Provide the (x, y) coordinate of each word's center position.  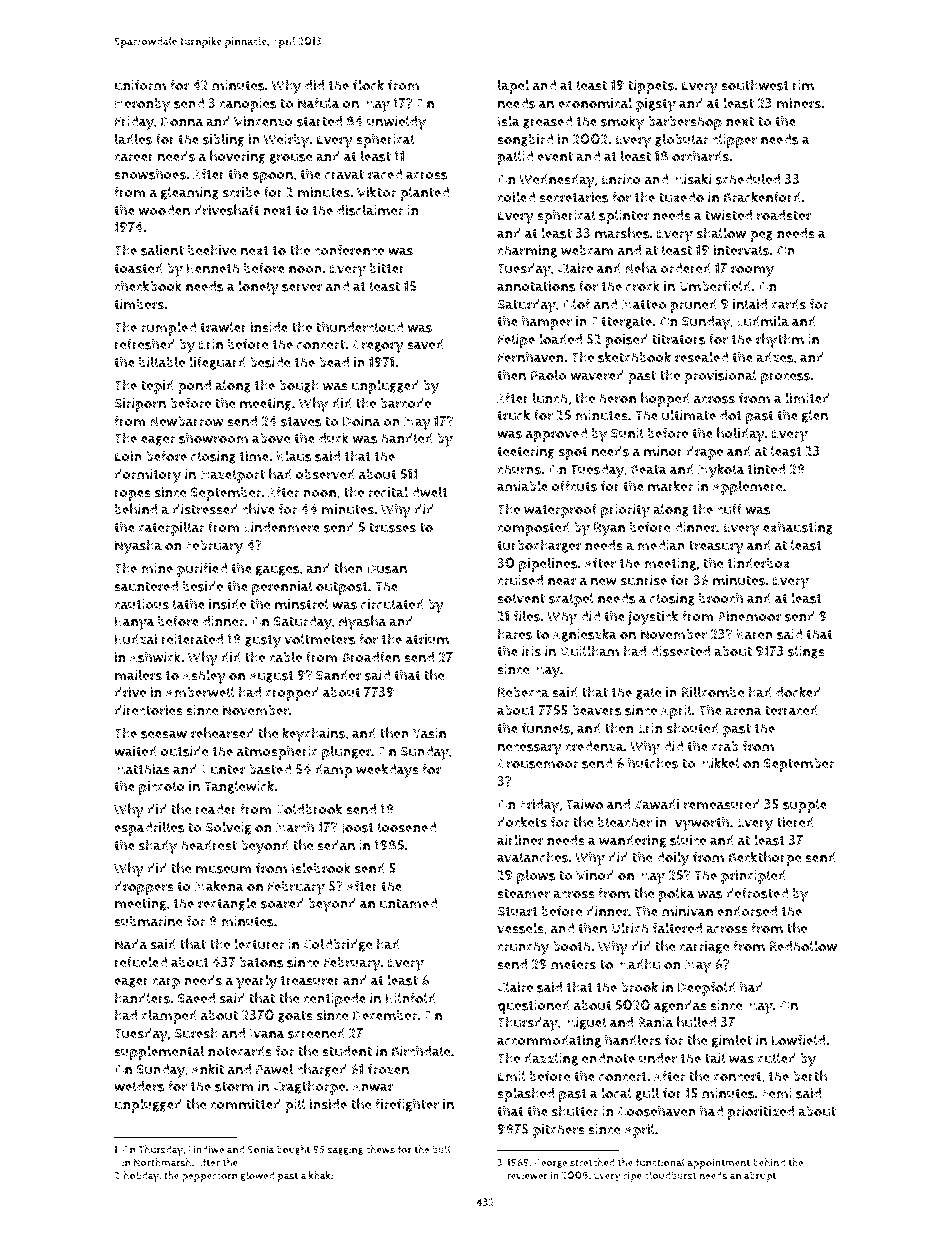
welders (139, 1086)
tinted (766, 469)
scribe (241, 192)
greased (547, 122)
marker (670, 486)
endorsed (747, 911)
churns (519, 469)
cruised (520, 580)
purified (202, 569)
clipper (734, 140)
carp (166, 983)
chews (380, 1149)
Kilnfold (411, 998)
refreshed (145, 344)
